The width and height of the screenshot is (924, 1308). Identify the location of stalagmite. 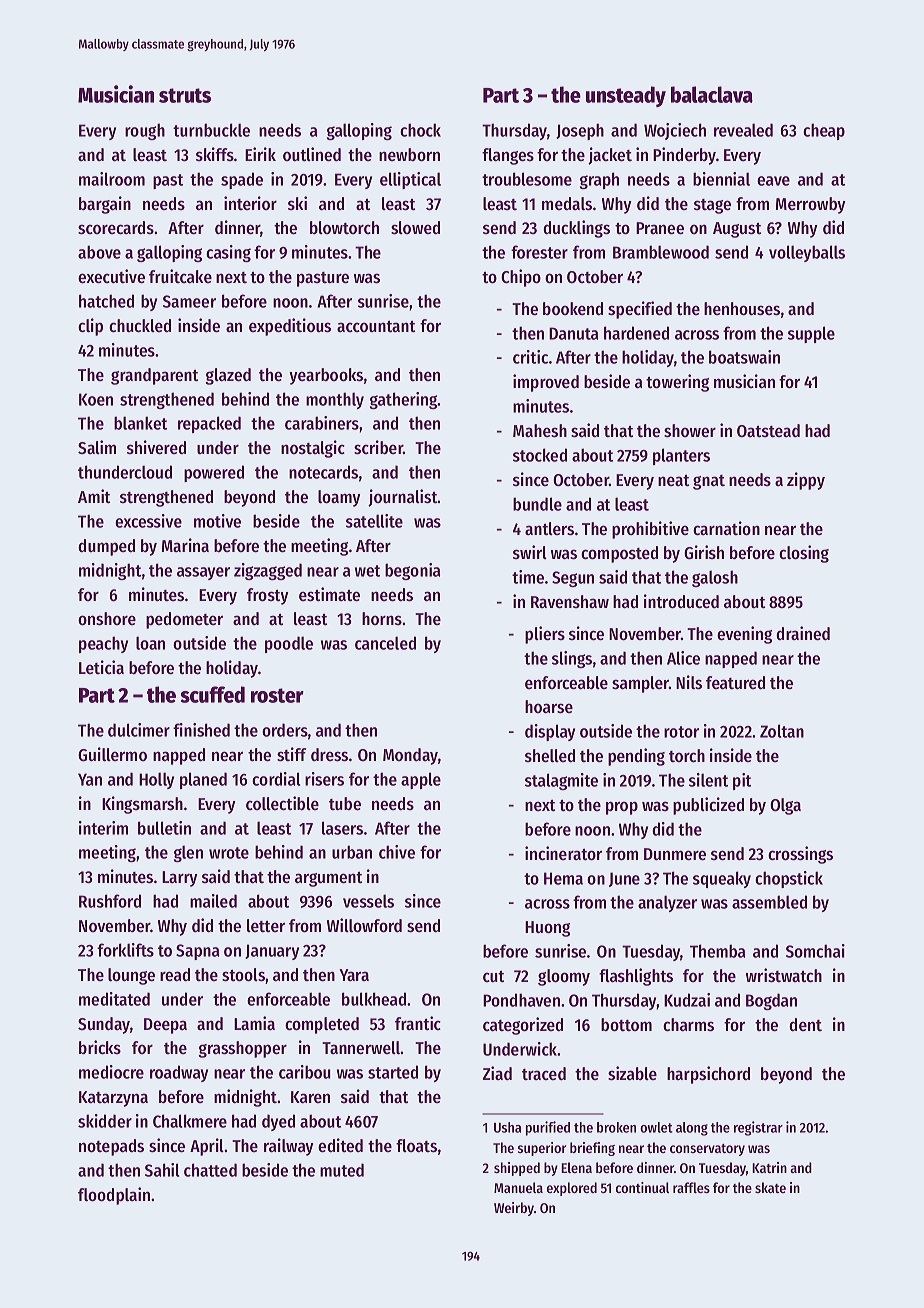
(561, 781).
